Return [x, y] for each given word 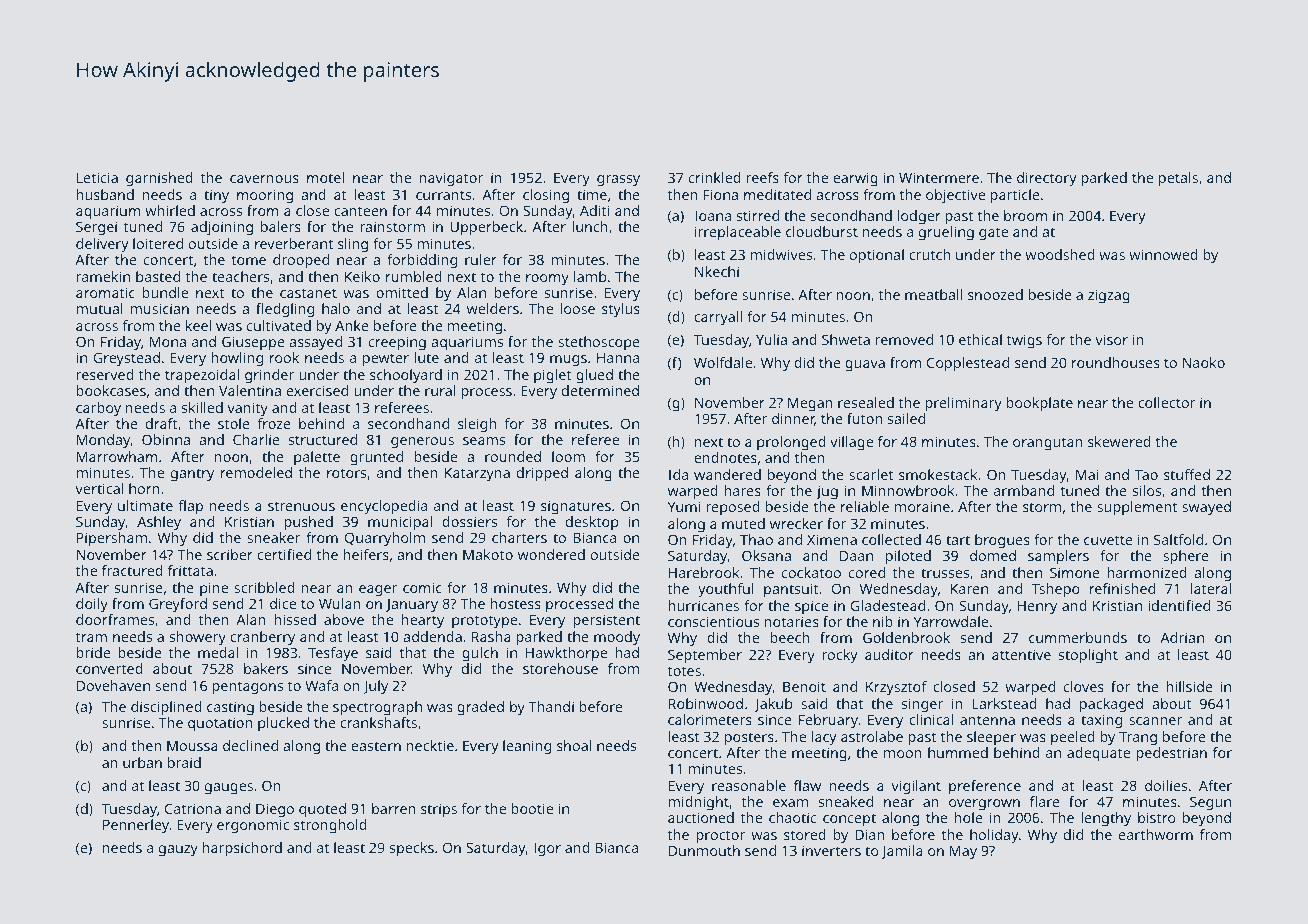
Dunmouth [704, 850]
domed [993, 555]
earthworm [1156, 834]
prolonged [791, 443]
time [592, 194]
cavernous [264, 179]
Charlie [256, 439]
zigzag [1109, 296]
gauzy [178, 851]
